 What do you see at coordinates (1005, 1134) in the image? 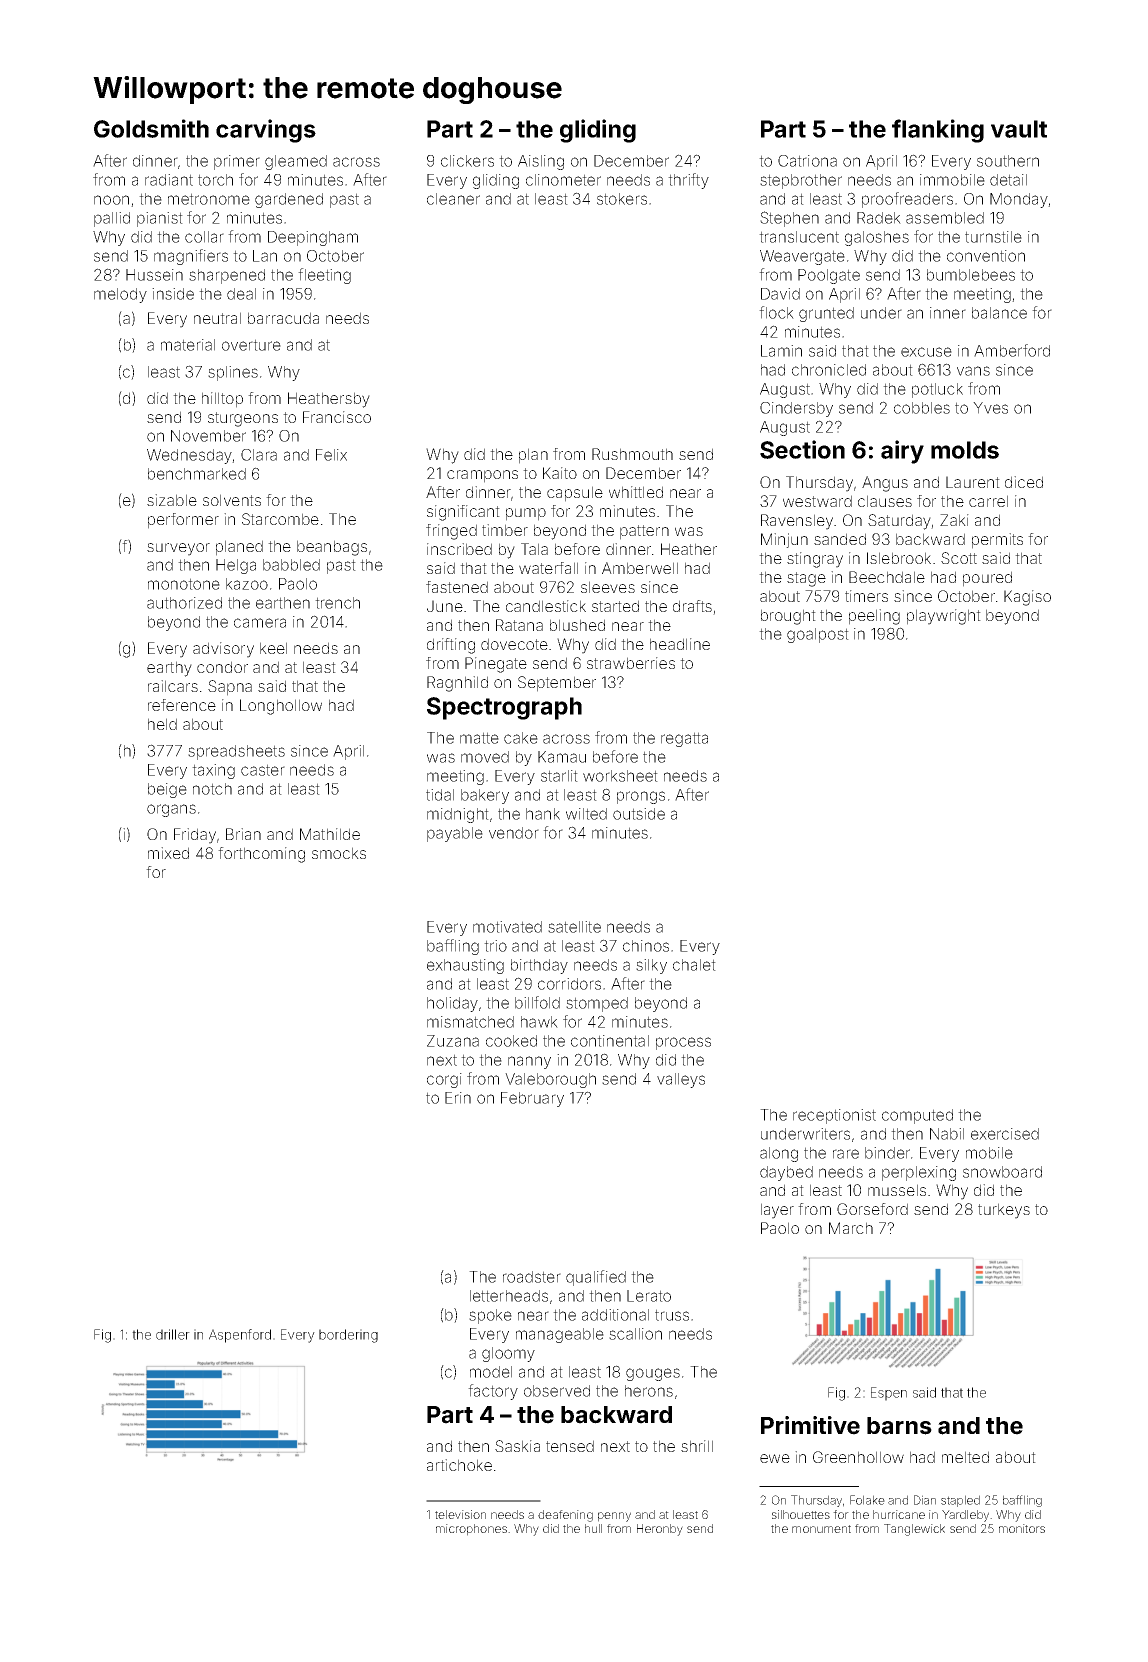
I see `exercised` at bounding box center [1005, 1134].
